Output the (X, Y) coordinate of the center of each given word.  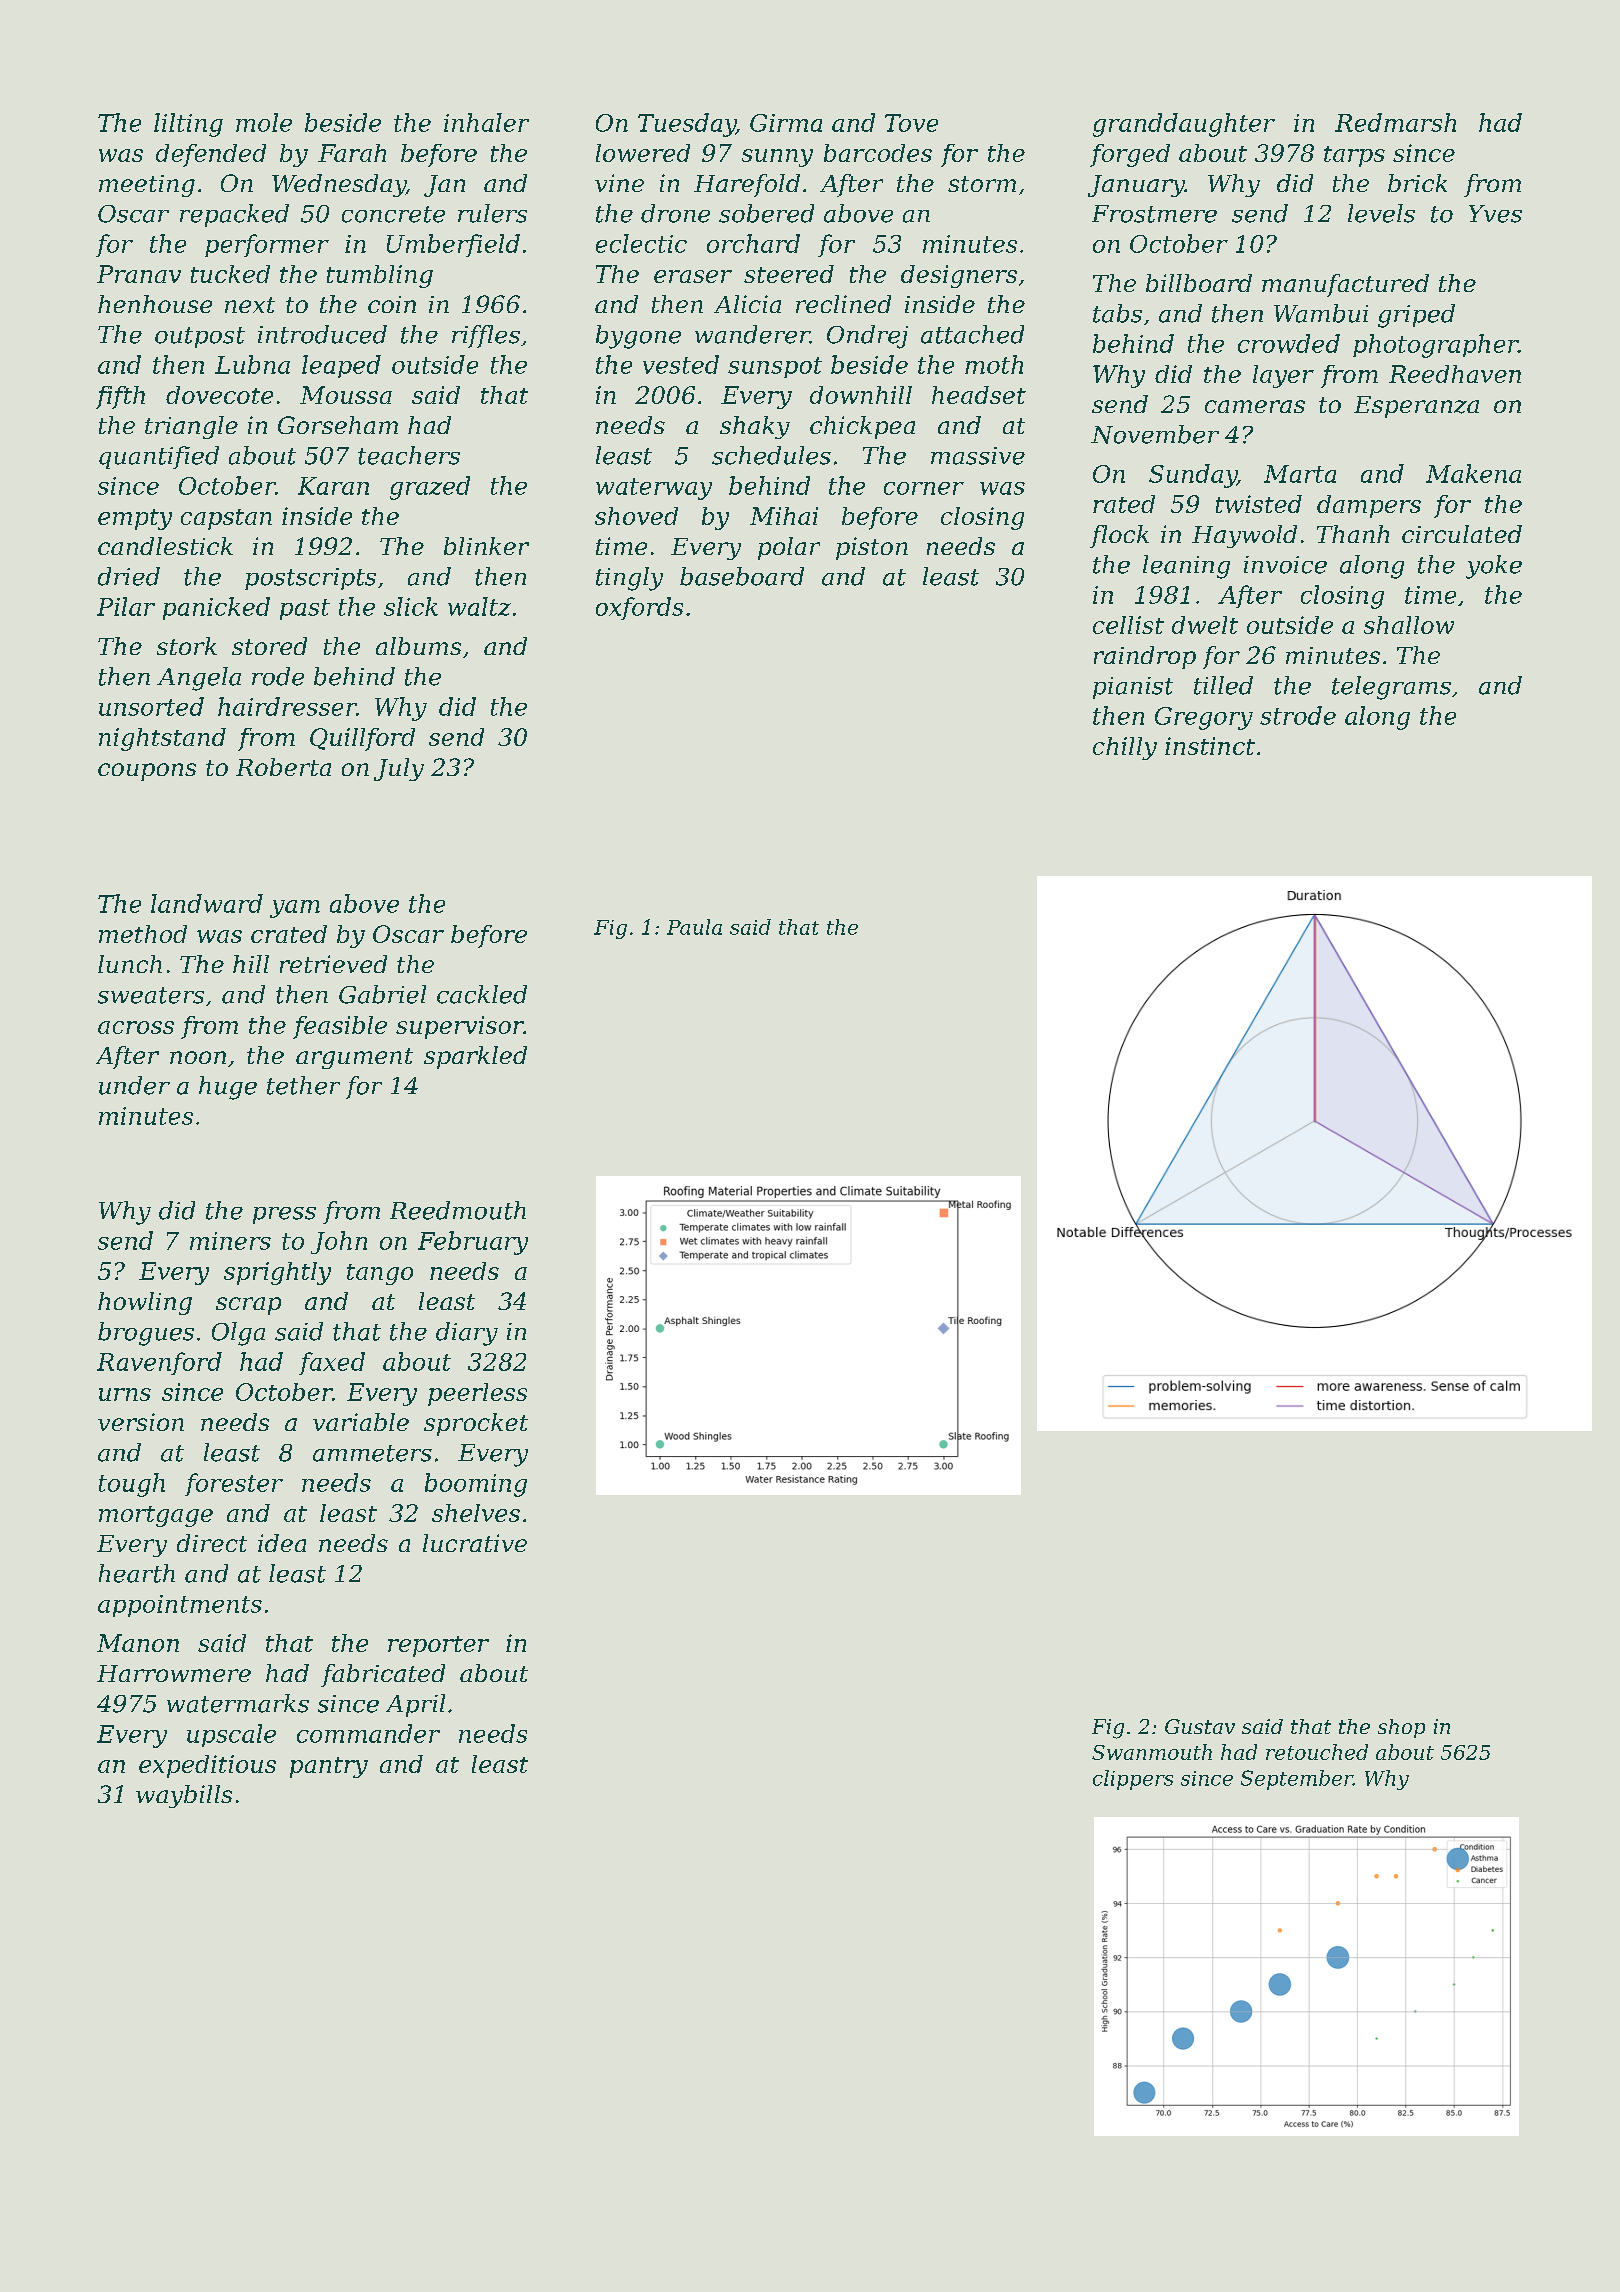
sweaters (151, 995)
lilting (188, 125)
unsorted (151, 706)
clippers (1133, 1780)
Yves (1495, 214)
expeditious (207, 1766)
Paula (694, 927)
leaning (1186, 567)
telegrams (1391, 688)
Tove (911, 123)
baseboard (742, 576)
